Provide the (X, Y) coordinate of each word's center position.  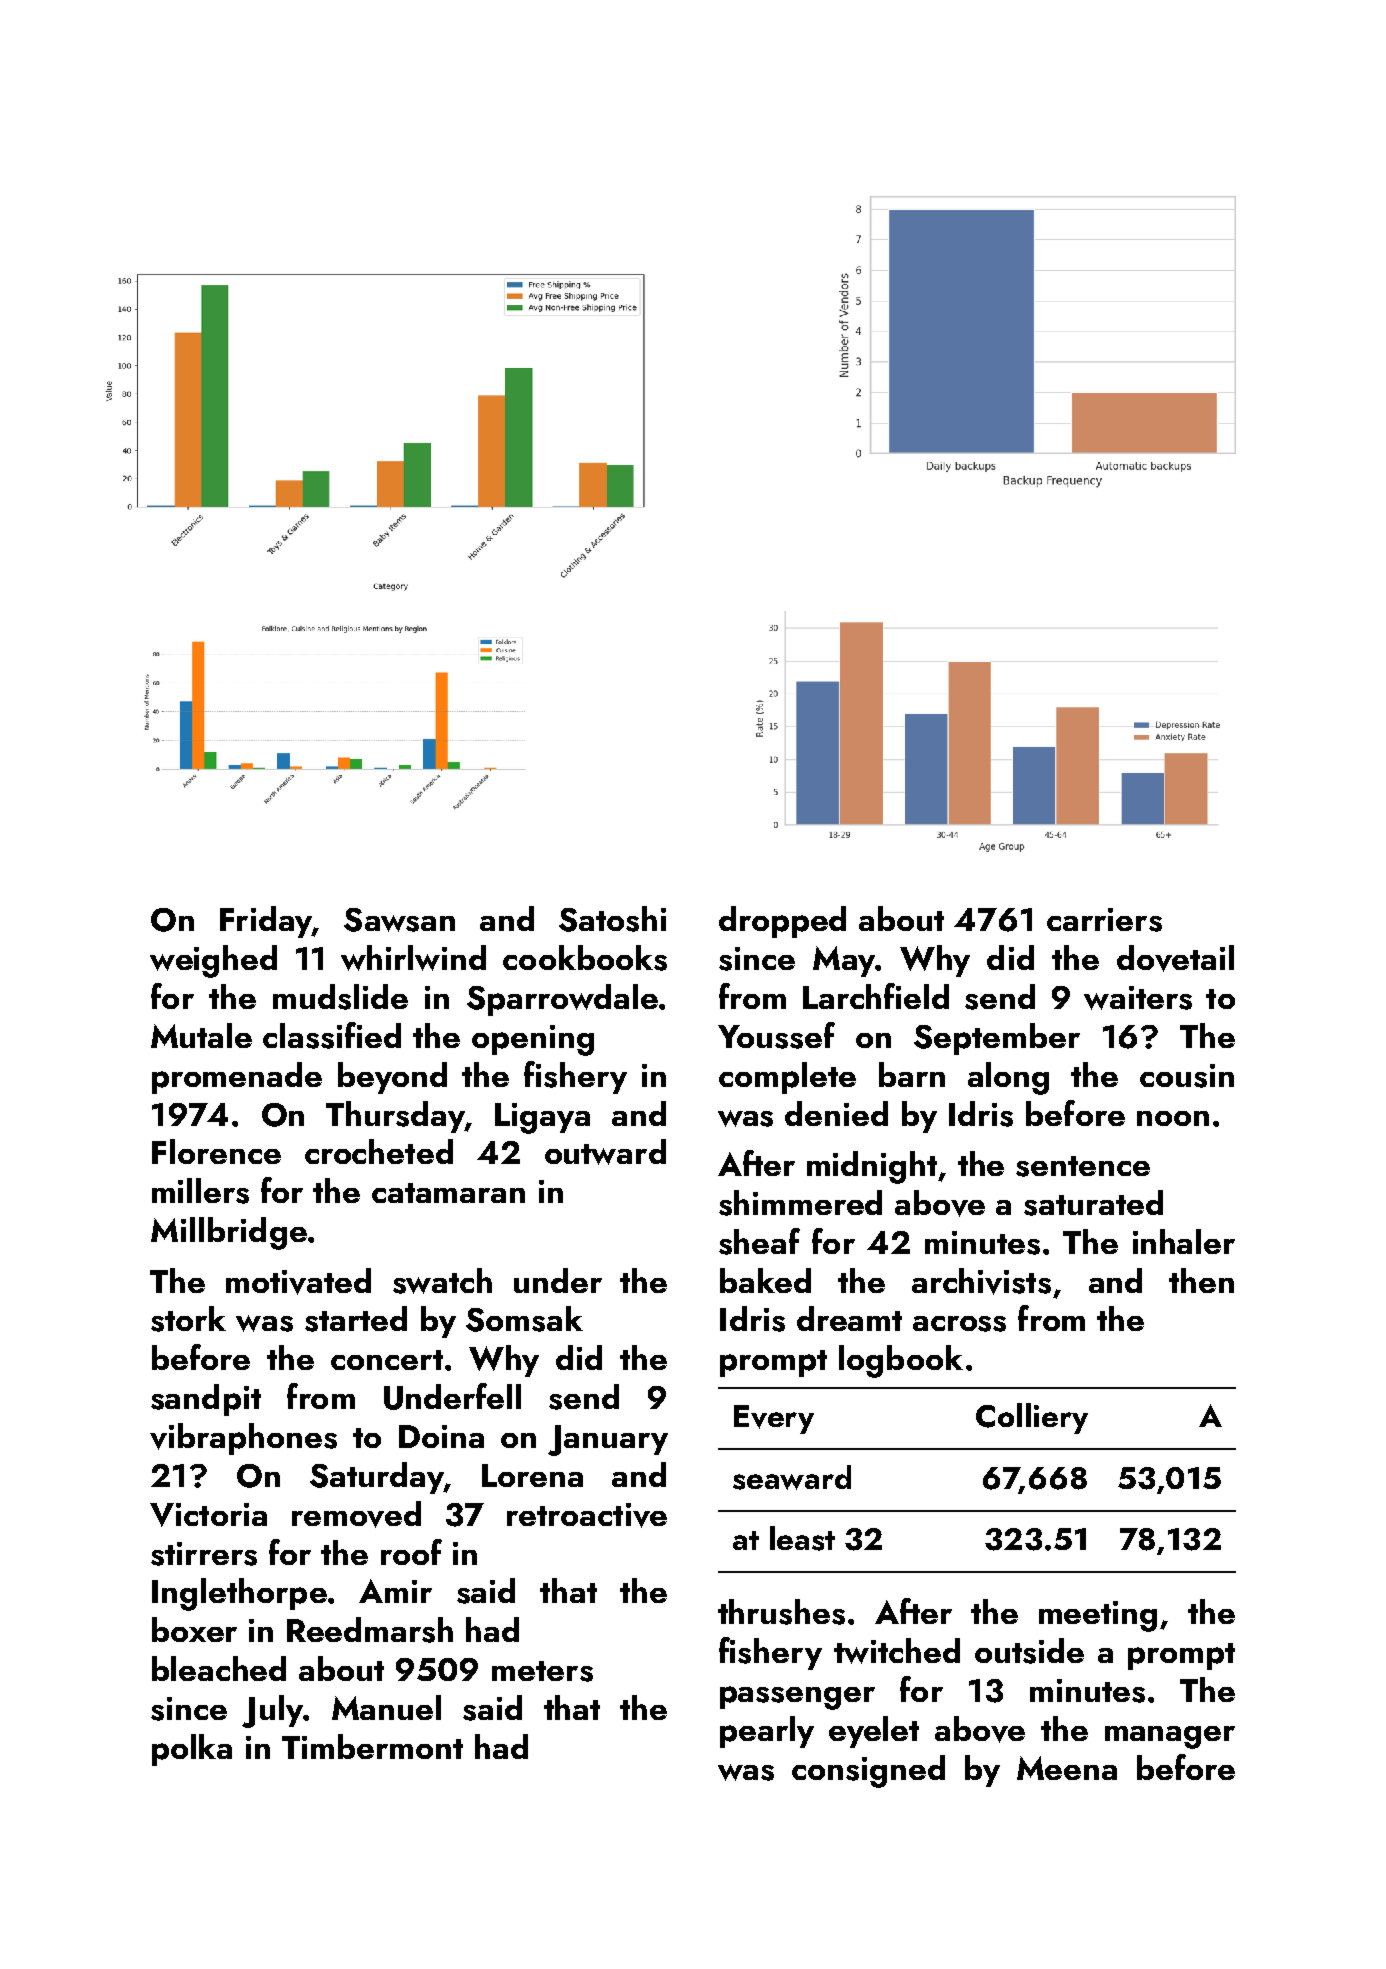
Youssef (776, 1035)
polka (192, 1750)
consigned (868, 1771)
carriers (1104, 920)
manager (1170, 1737)
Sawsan (399, 920)
